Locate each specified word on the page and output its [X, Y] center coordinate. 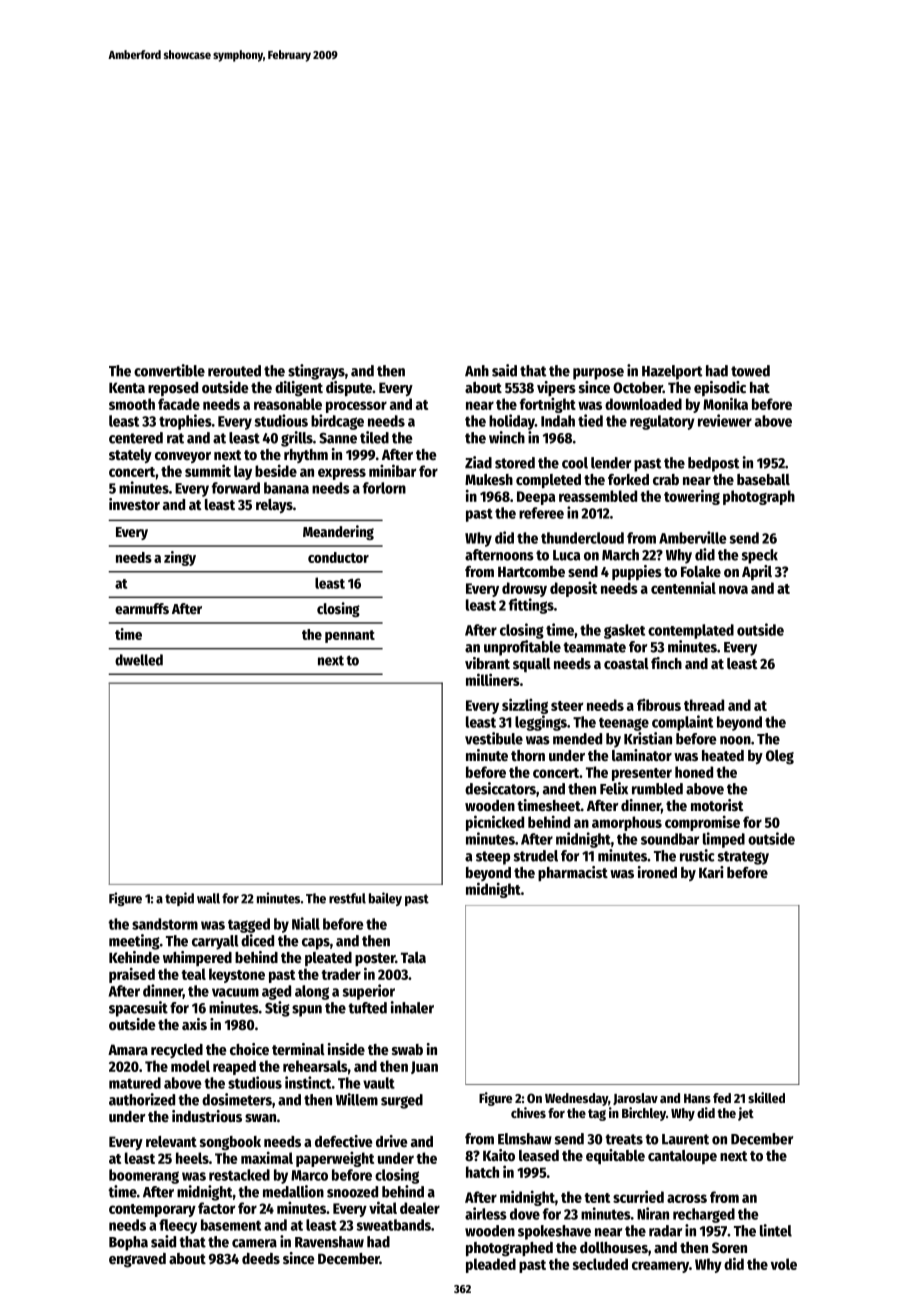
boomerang [144, 1176]
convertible [169, 370]
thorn [528, 755]
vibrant [487, 663]
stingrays [316, 372]
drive [391, 1141]
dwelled [139, 660]
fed [722, 1098]
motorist [717, 805]
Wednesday [576, 1099]
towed [750, 371]
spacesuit [138, 1009]
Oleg [780, 757]
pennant [350, 636]
